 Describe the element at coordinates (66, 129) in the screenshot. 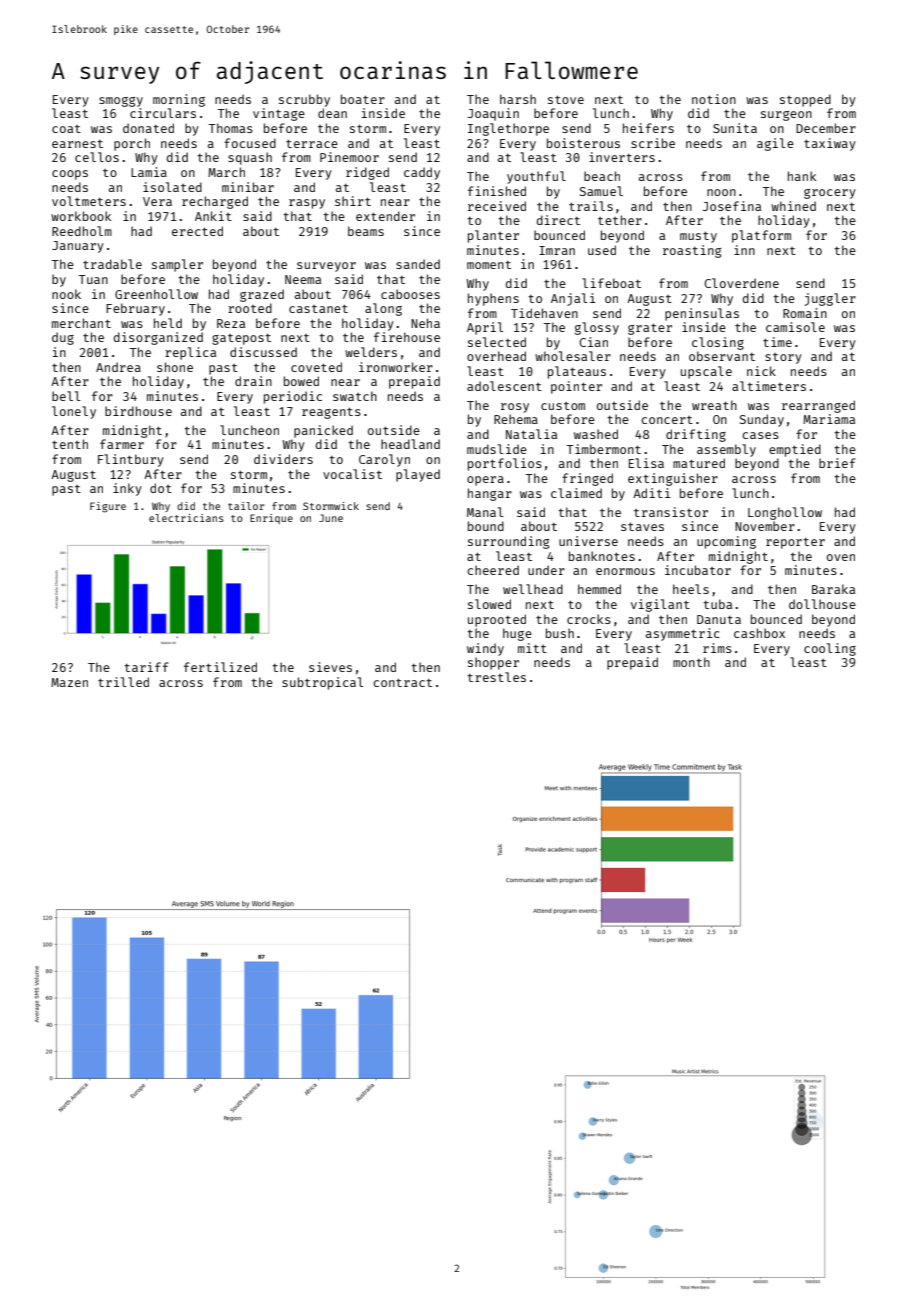

I see `coat` at that location.
